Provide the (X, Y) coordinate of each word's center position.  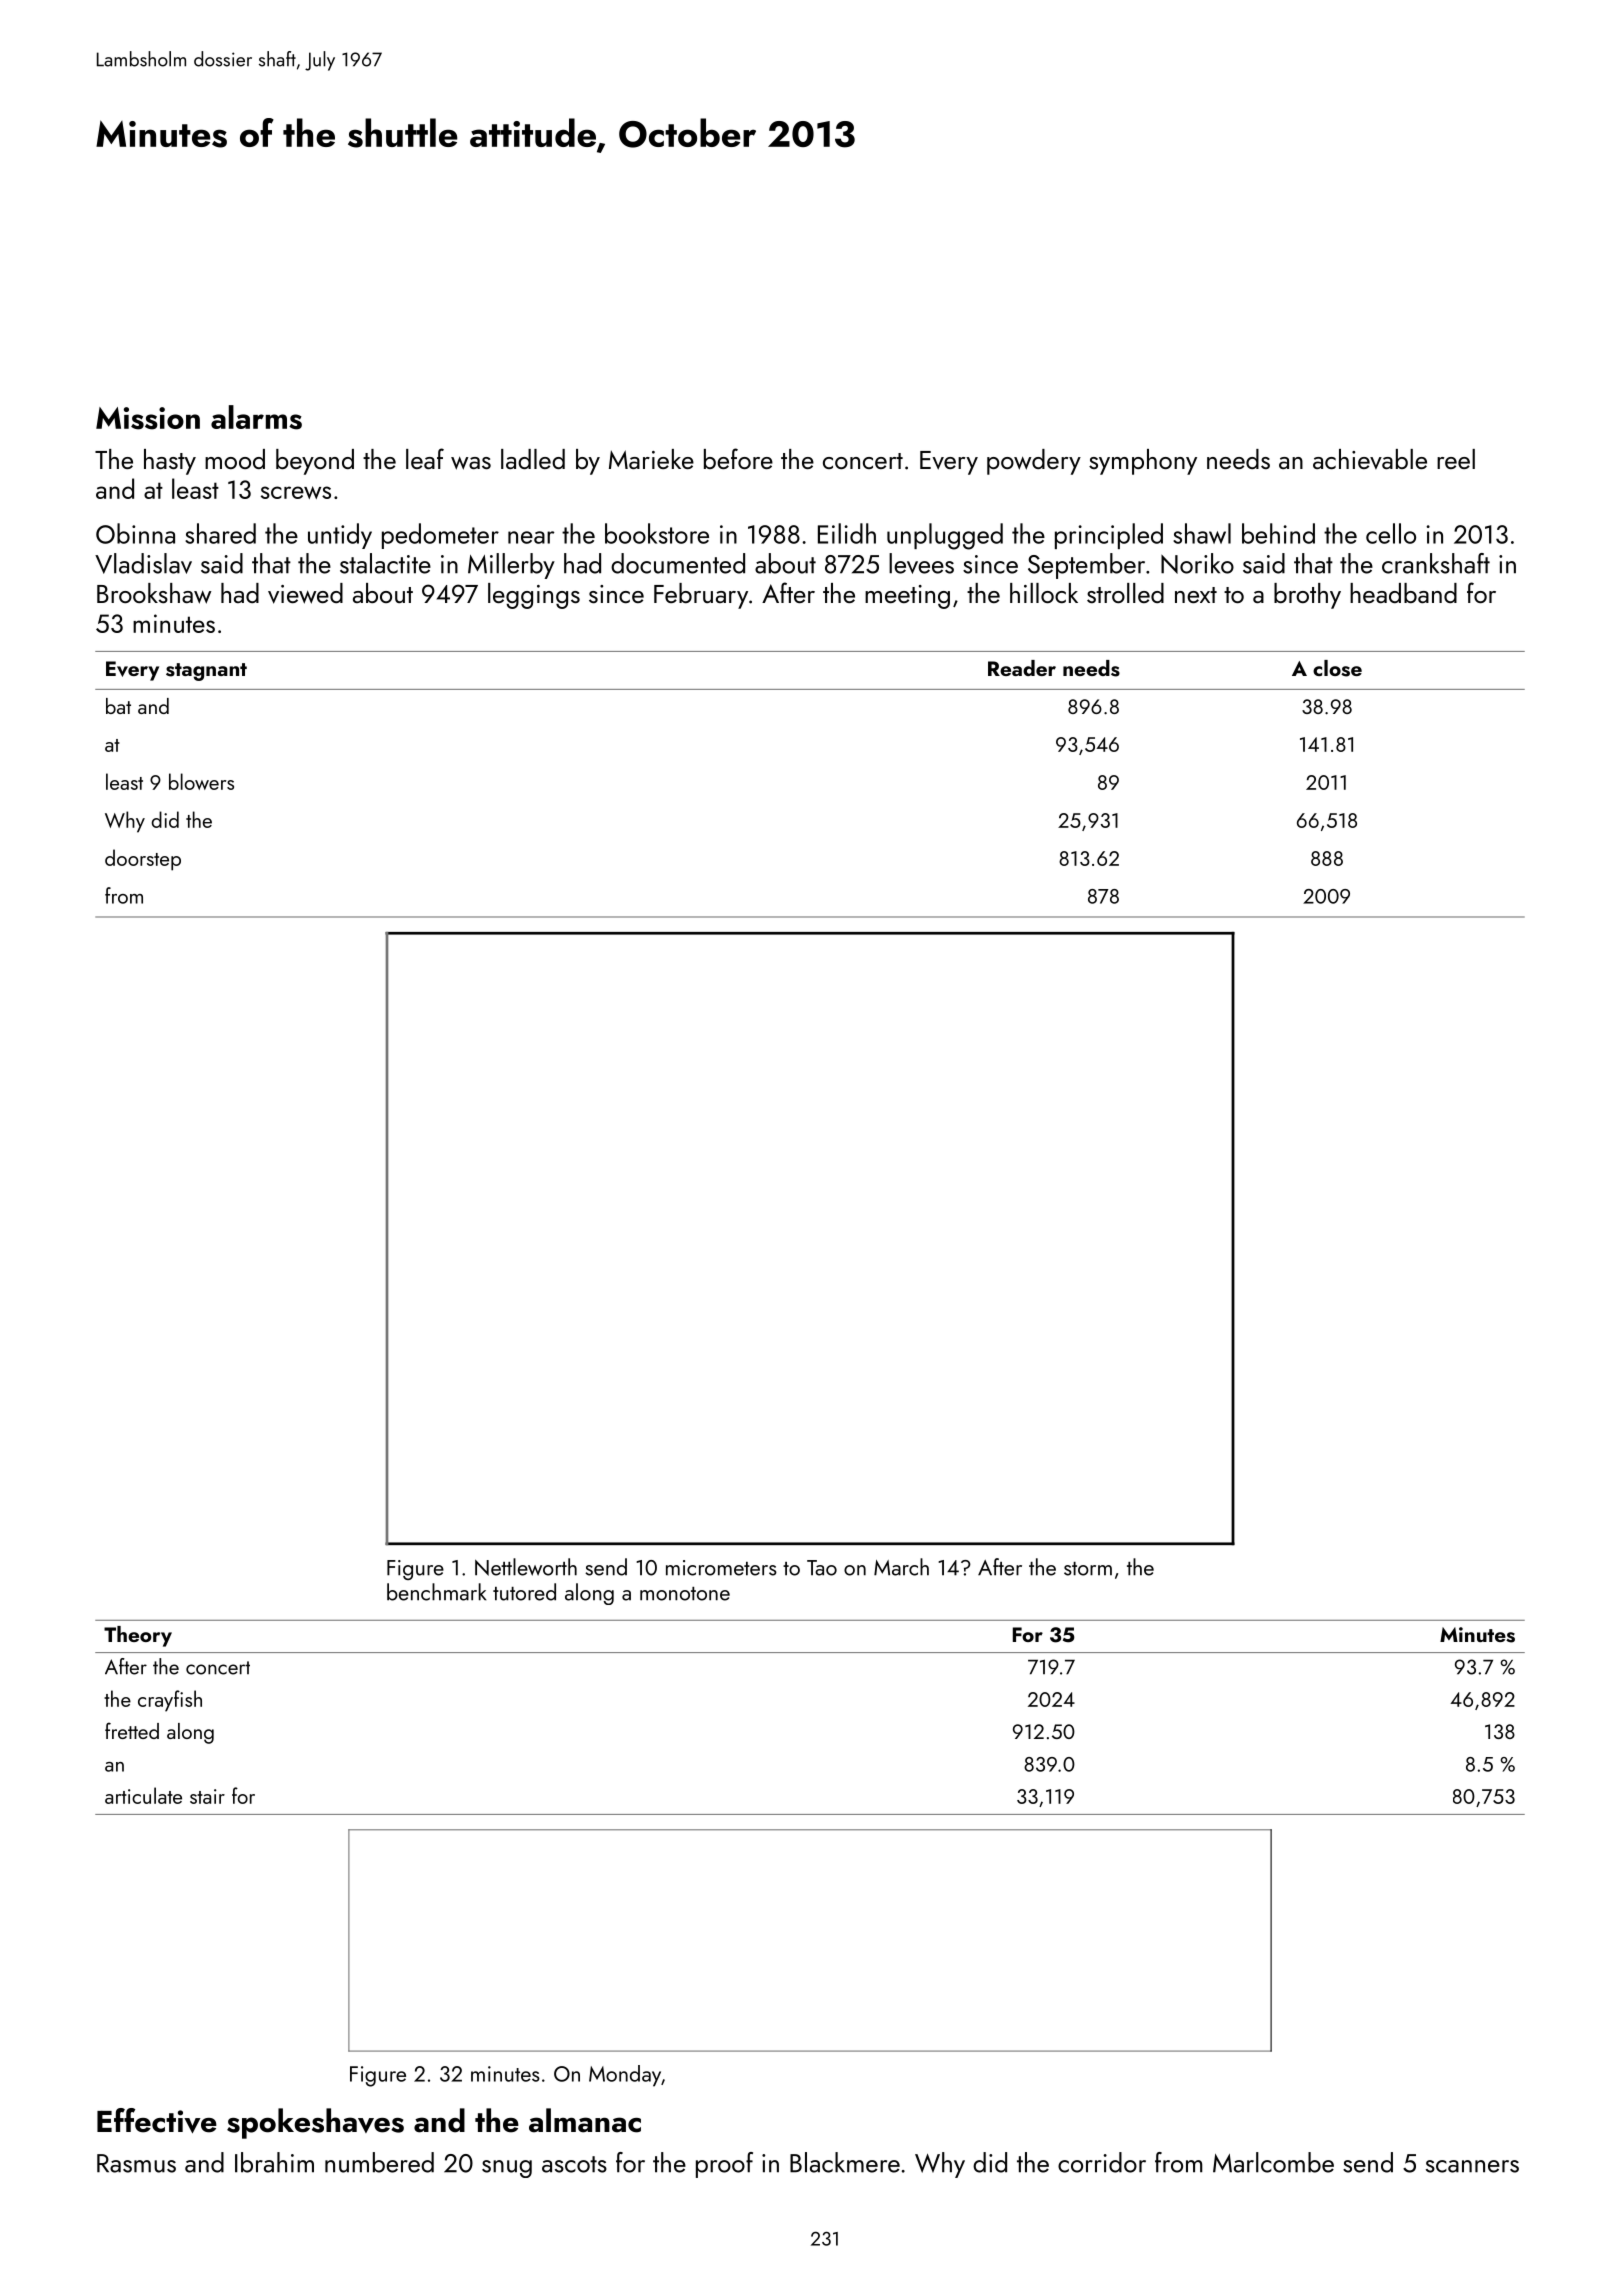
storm (1088, 1569)
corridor (1102, 2162)
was (471, 463)
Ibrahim (274, 2162)
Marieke (651, 459)
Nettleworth (526, 1567)
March (901, 1567)
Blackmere (845, 2162)
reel (1456, 459)
